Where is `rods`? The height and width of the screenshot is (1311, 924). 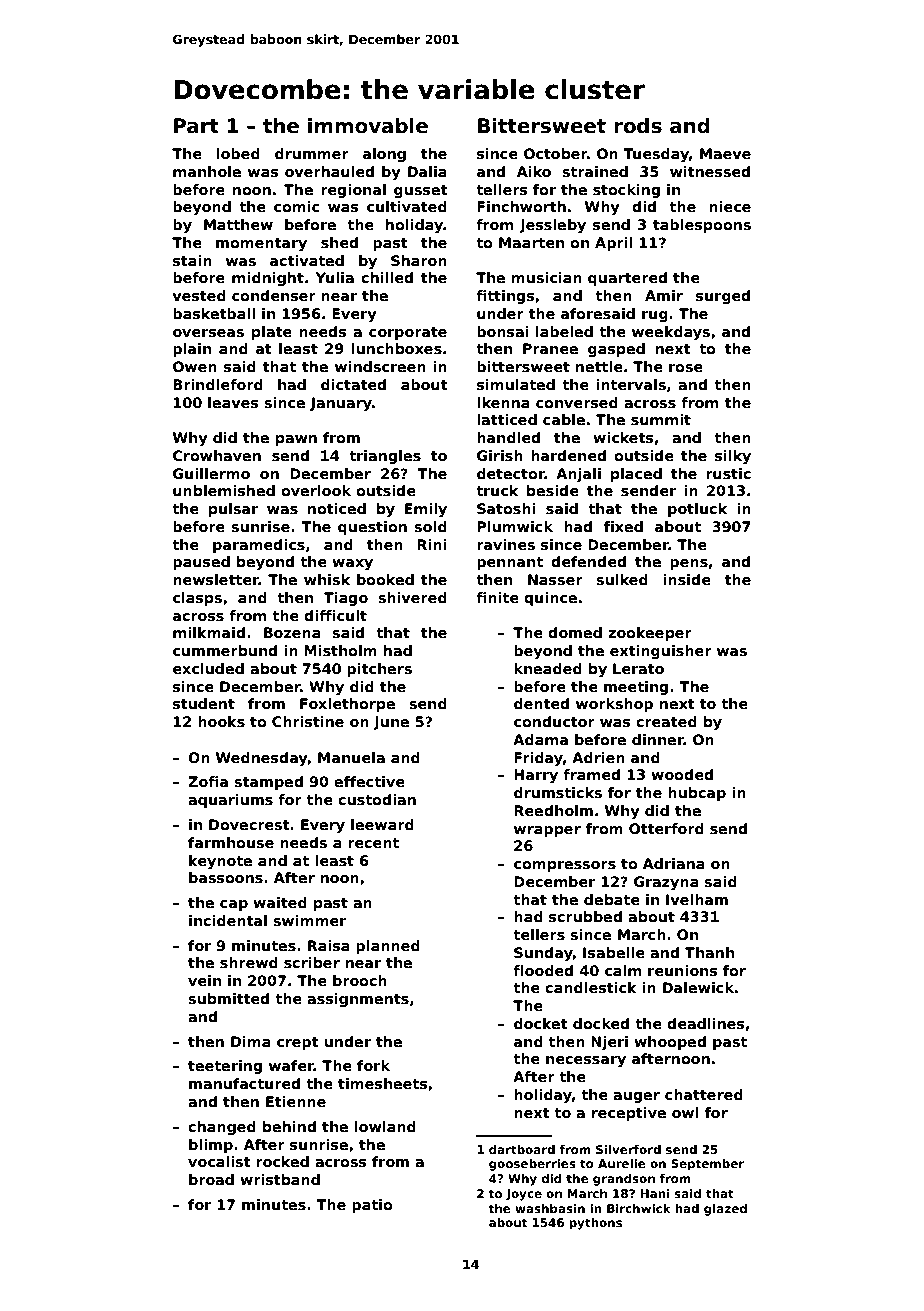 rods is located at coordinates (638, 126).
